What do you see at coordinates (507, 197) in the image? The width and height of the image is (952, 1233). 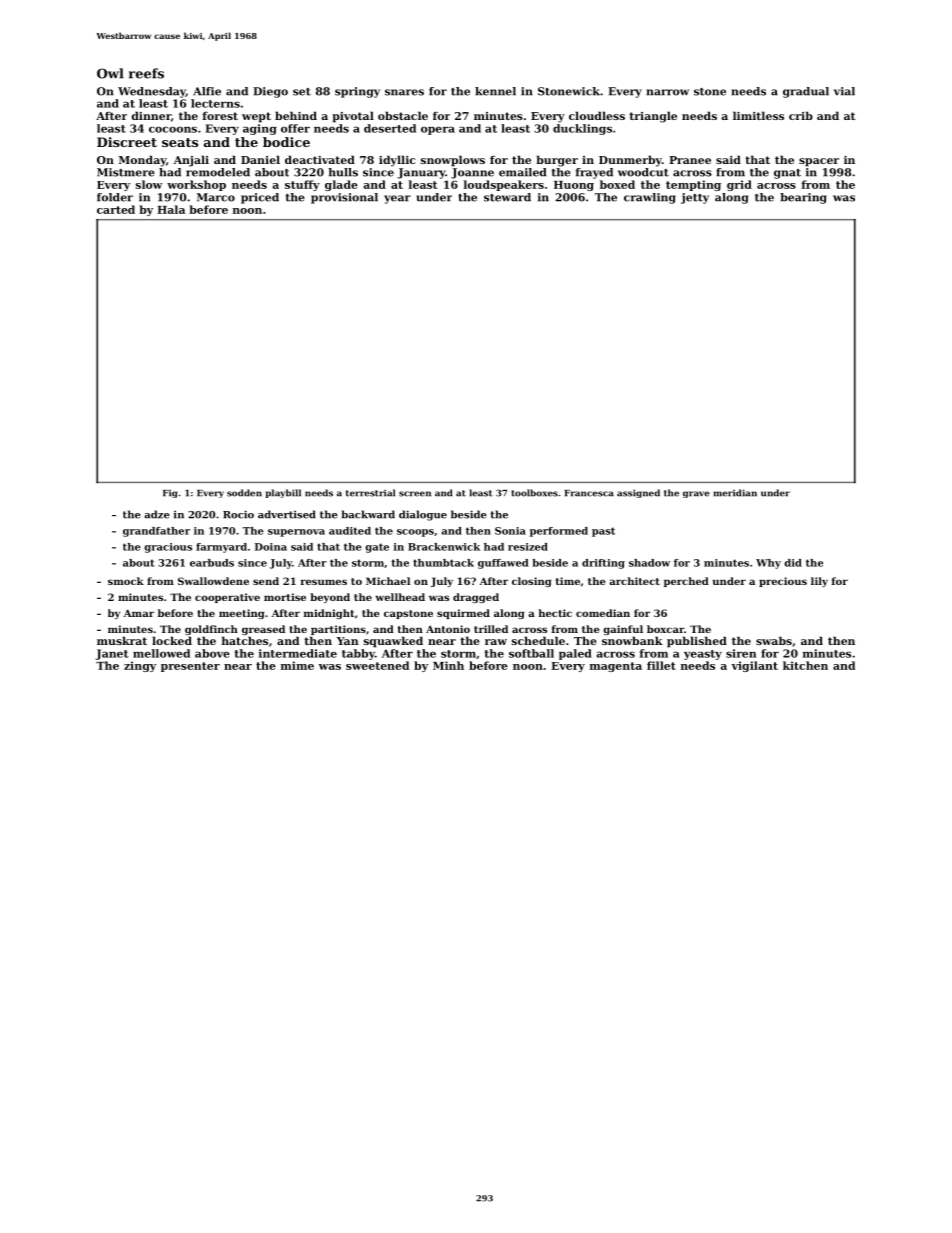 I see `steward` at bounding box center [507, 197].
